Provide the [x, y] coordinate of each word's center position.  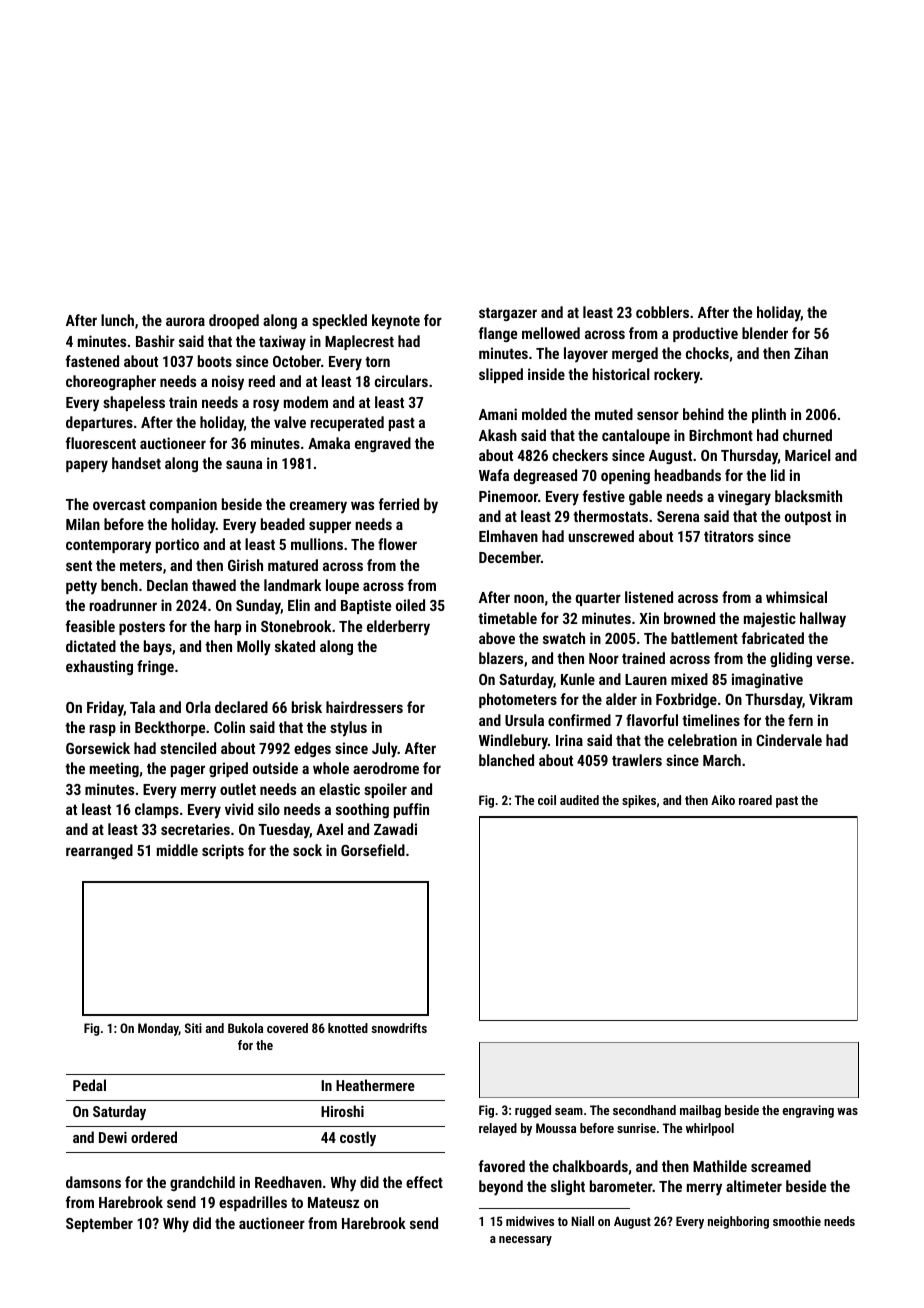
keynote [396, 322]
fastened [92, 361]
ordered [154, 1137]
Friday [105, 709]
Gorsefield [373, 850]
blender [765, 333]
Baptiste [366, 606]
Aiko [723, 800]
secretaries [195, 829]
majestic [770, 620]
